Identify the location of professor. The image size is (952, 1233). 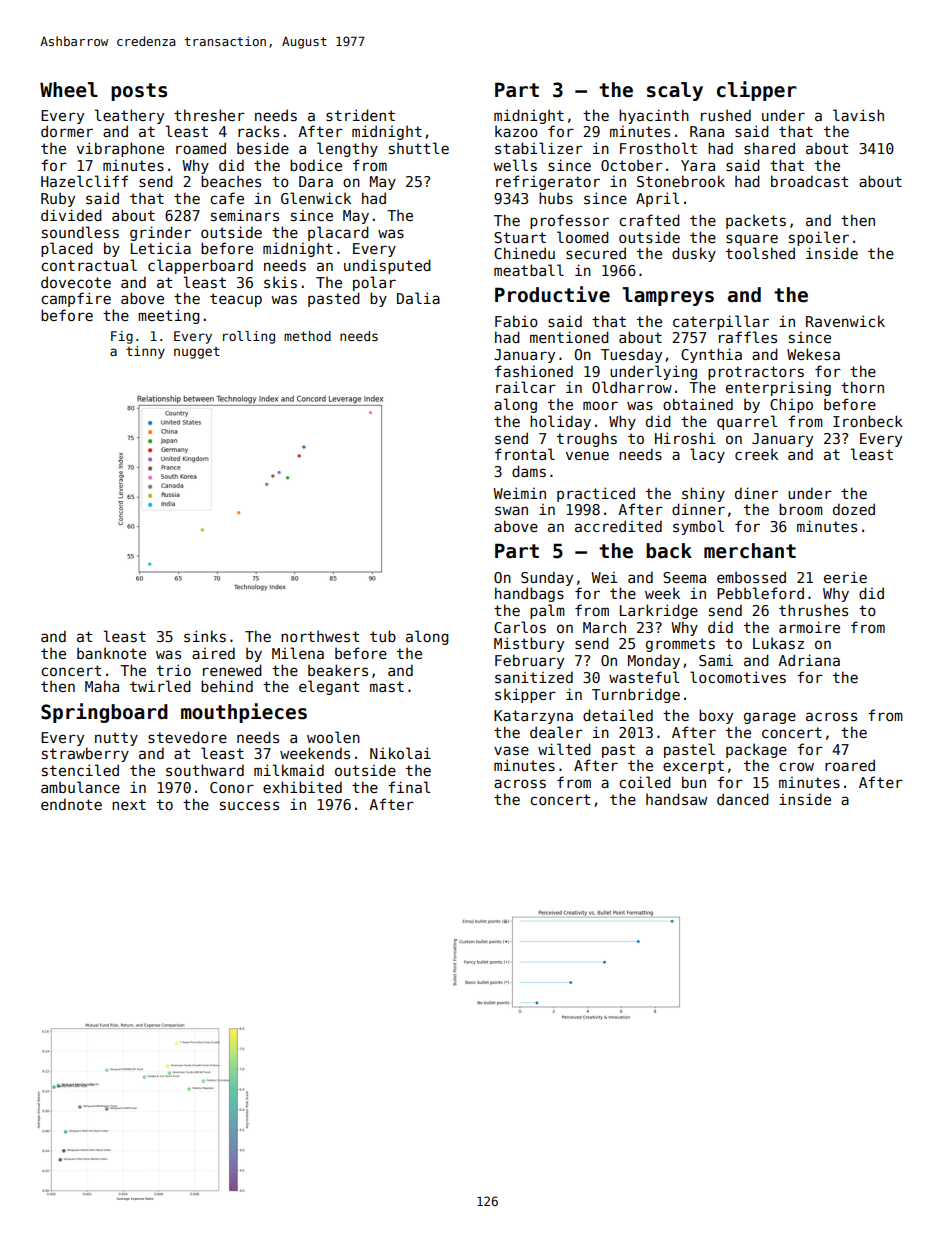
(569, 221).
